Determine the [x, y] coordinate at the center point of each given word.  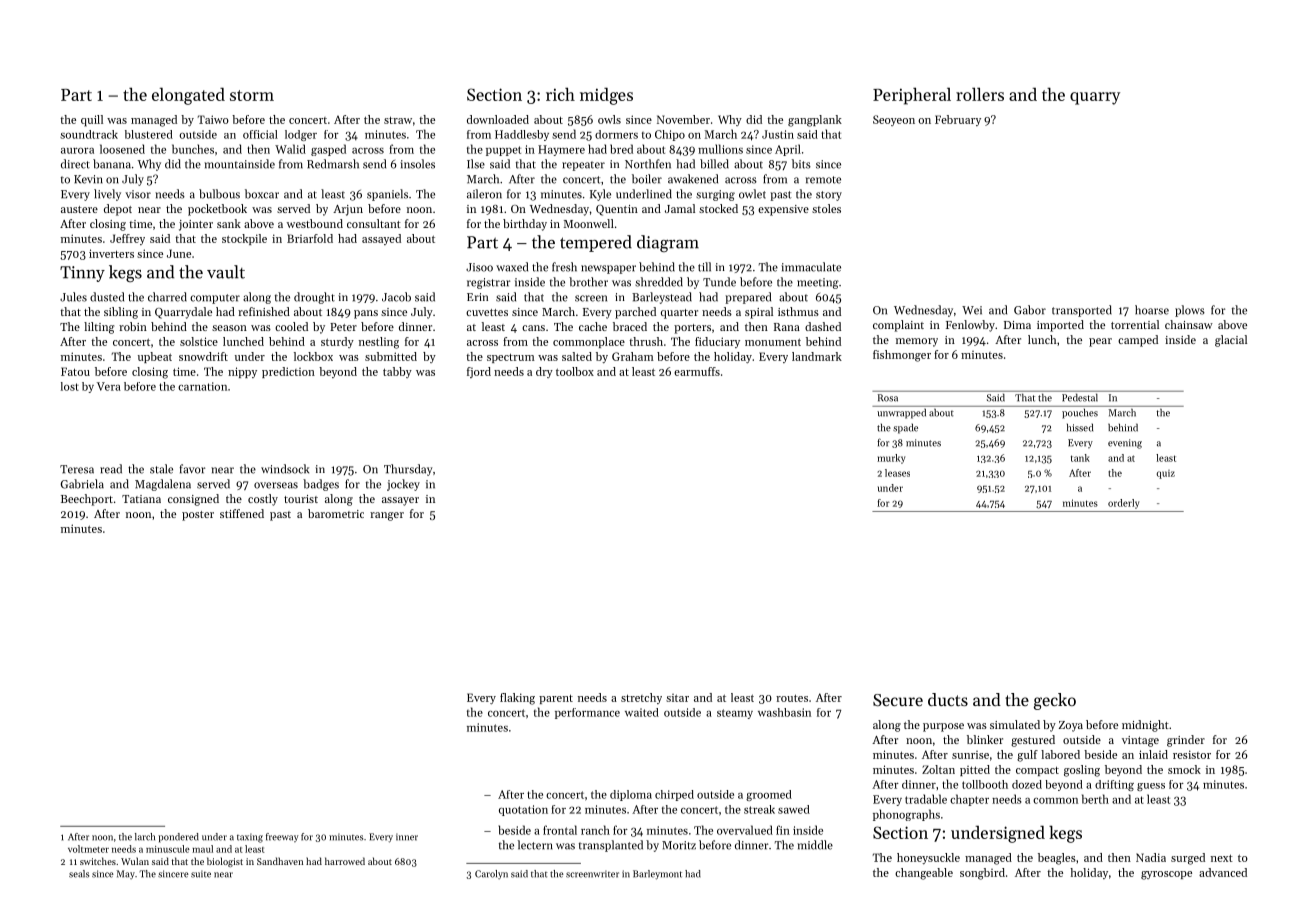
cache [593, 326]
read [111, 469]
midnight [1145, 726]
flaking [517, 699]
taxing [250, 838]
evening [1125, 444]
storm [252, 95]
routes [792, 698]
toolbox [575, 371]
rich [560, 94]
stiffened [242, 513]
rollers [980, 94]
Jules [73, 297]
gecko [1055, 701]
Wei [972, 310]
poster [198, 516]
